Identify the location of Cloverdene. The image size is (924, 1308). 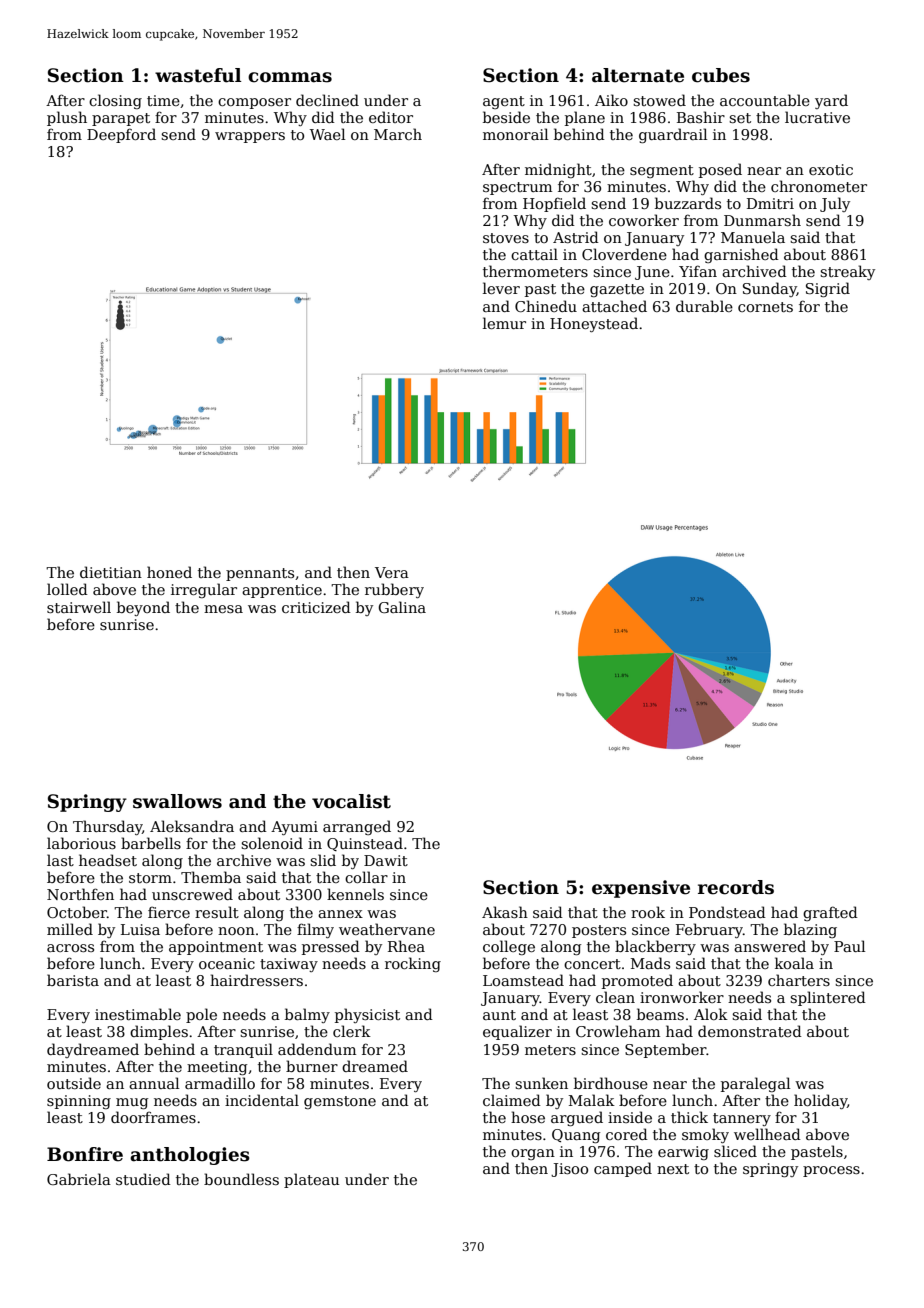
(624, 254).
